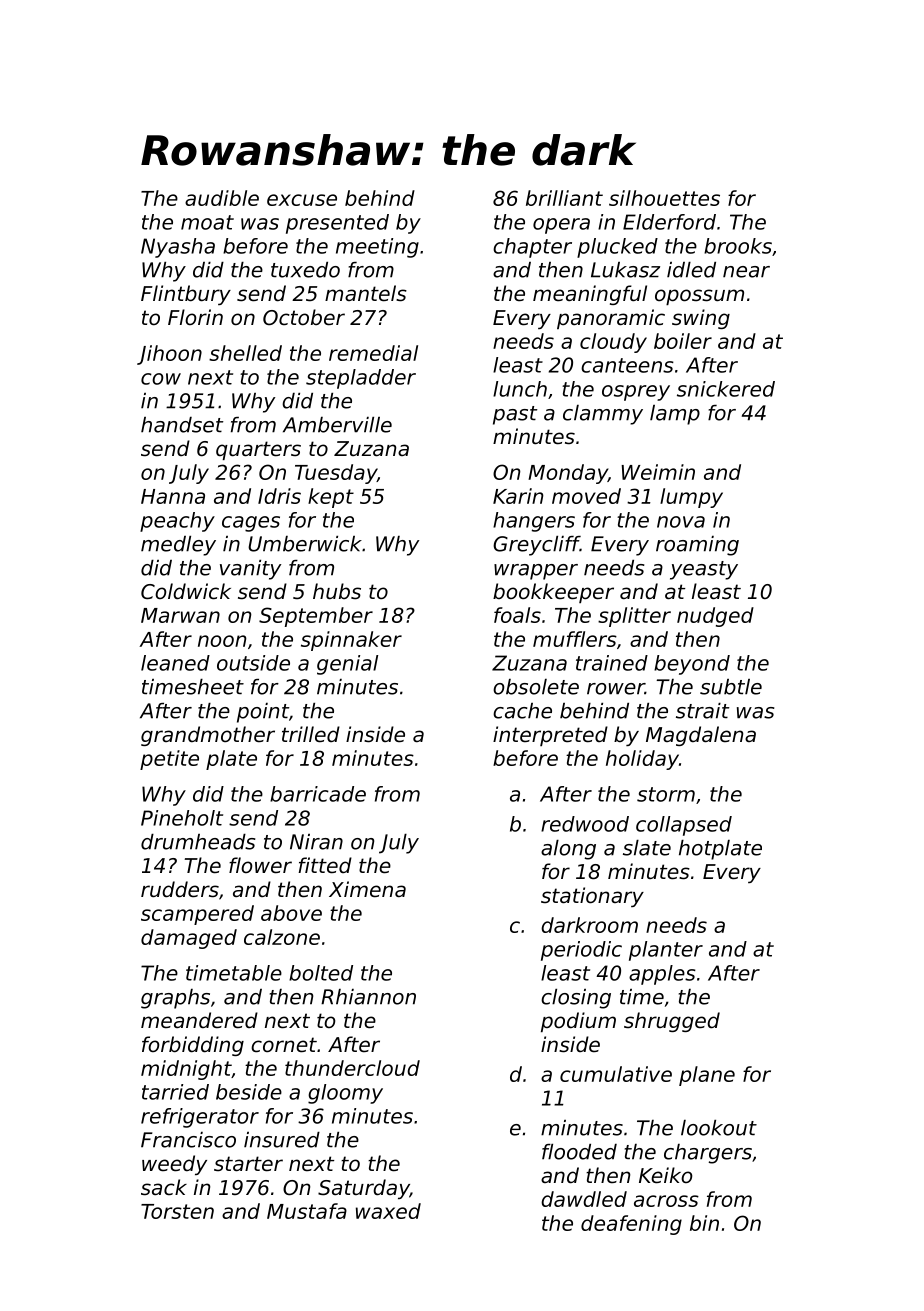 Image resolution: width=924 pixels, height=1311 pixels. I want to click on brilliant, so click(564, 198).
